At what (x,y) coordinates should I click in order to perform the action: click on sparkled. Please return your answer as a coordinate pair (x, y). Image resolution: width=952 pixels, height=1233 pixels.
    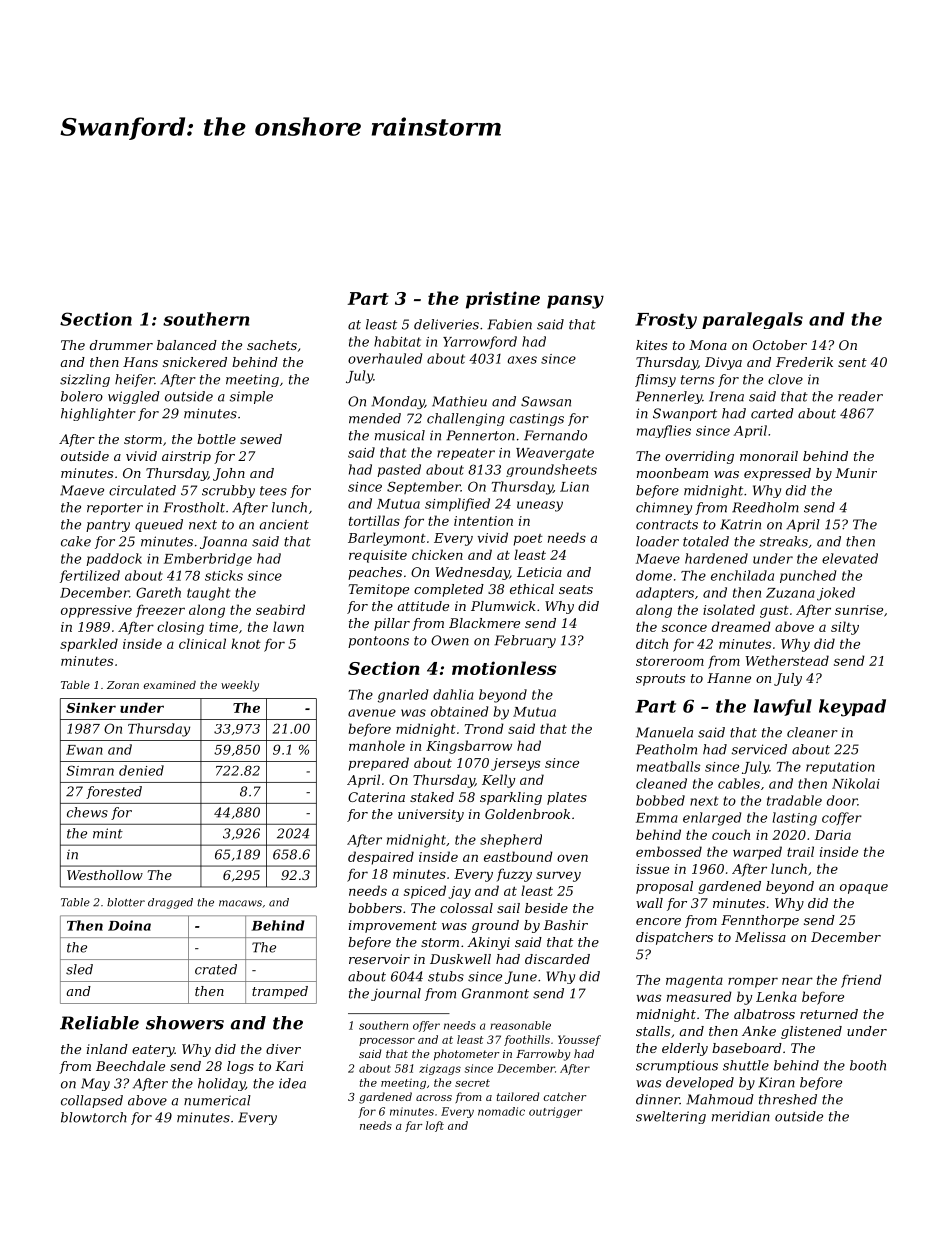
    Looking at the image, I should click on (89, 645).
